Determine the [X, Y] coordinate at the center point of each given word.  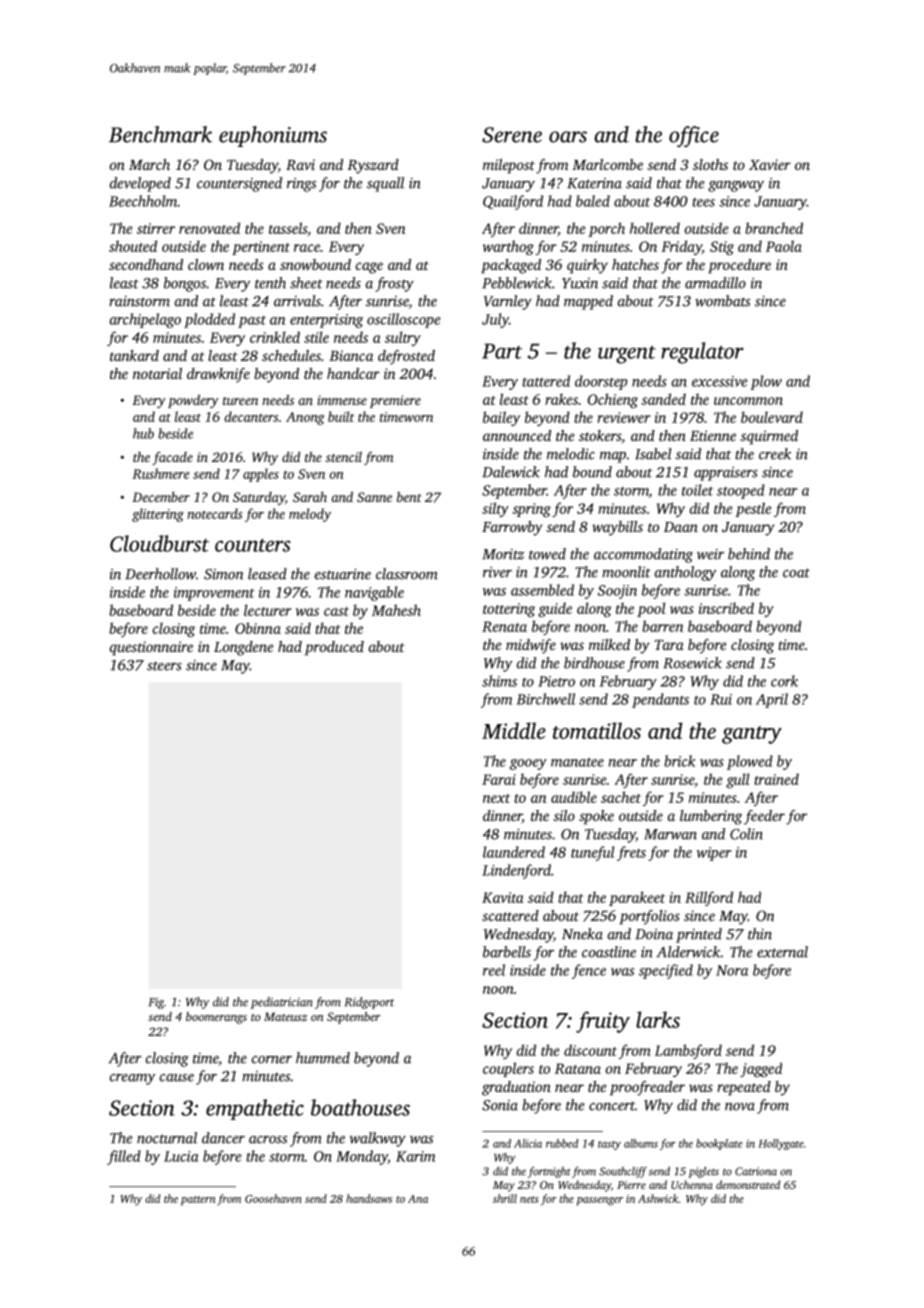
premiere [395, 401]
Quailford [513, 202]
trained [776, 779]
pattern [198, 1201]
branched [774, 228]
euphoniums [273, 136]
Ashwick [658, 1198]
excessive [719, 381]
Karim [415, 1156]
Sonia [500, 1105]
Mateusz [285, 1016]
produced [334, 648]
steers [164, 666]
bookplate [719, 1144]
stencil [344, 457]
